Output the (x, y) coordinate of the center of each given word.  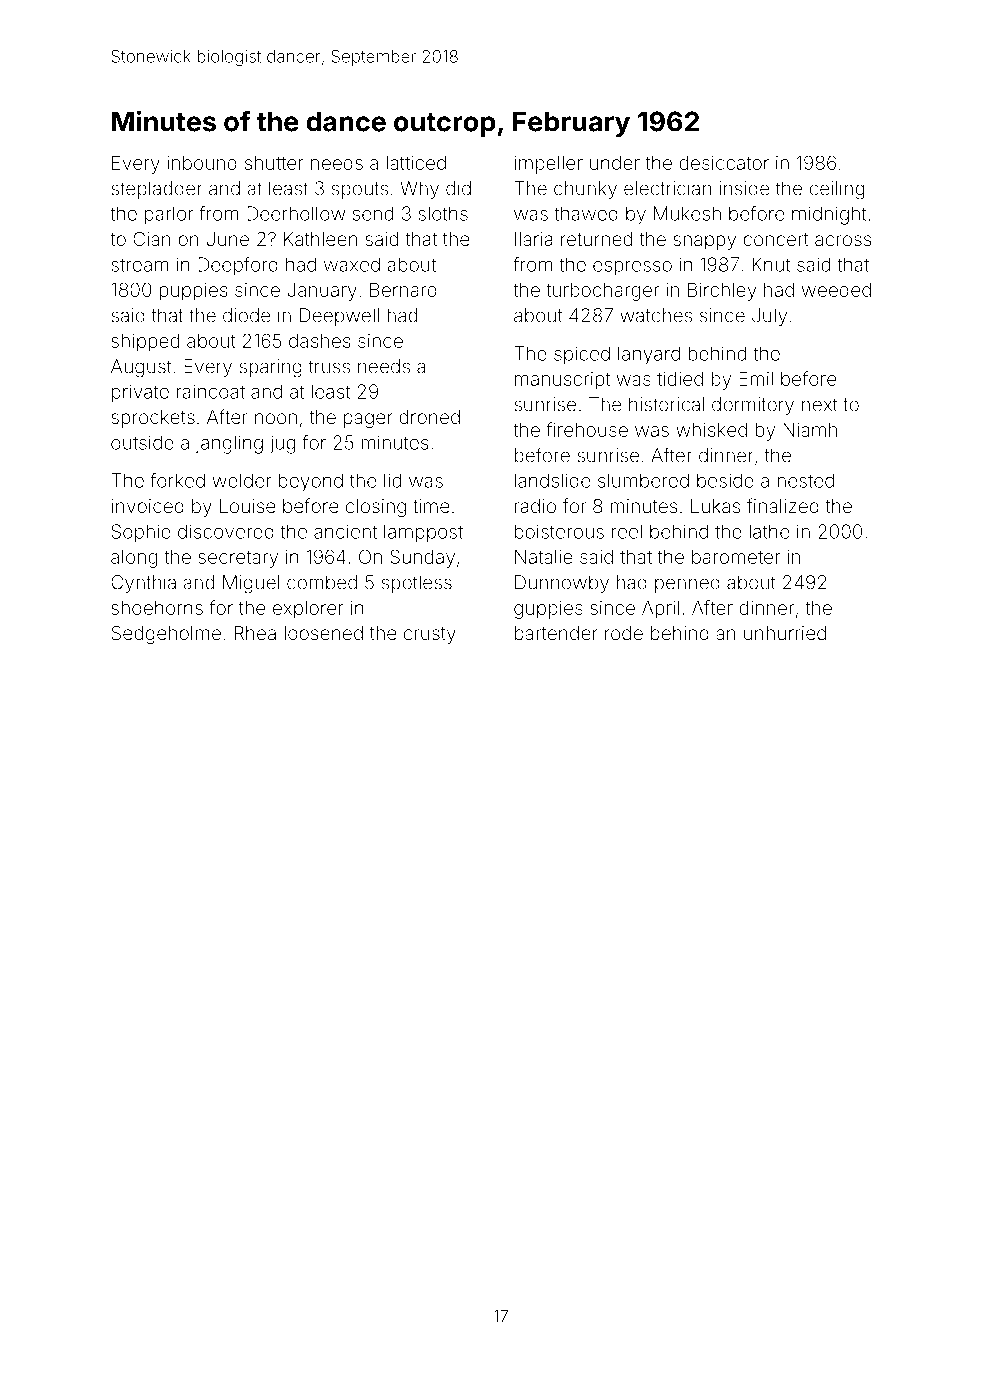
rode (624, 633)
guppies (548, 610)
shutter (274, 163)
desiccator (724, 163)
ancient (345, 531)
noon (276, 418)
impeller (549, 165)
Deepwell (339, 317)
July (769, 317)
